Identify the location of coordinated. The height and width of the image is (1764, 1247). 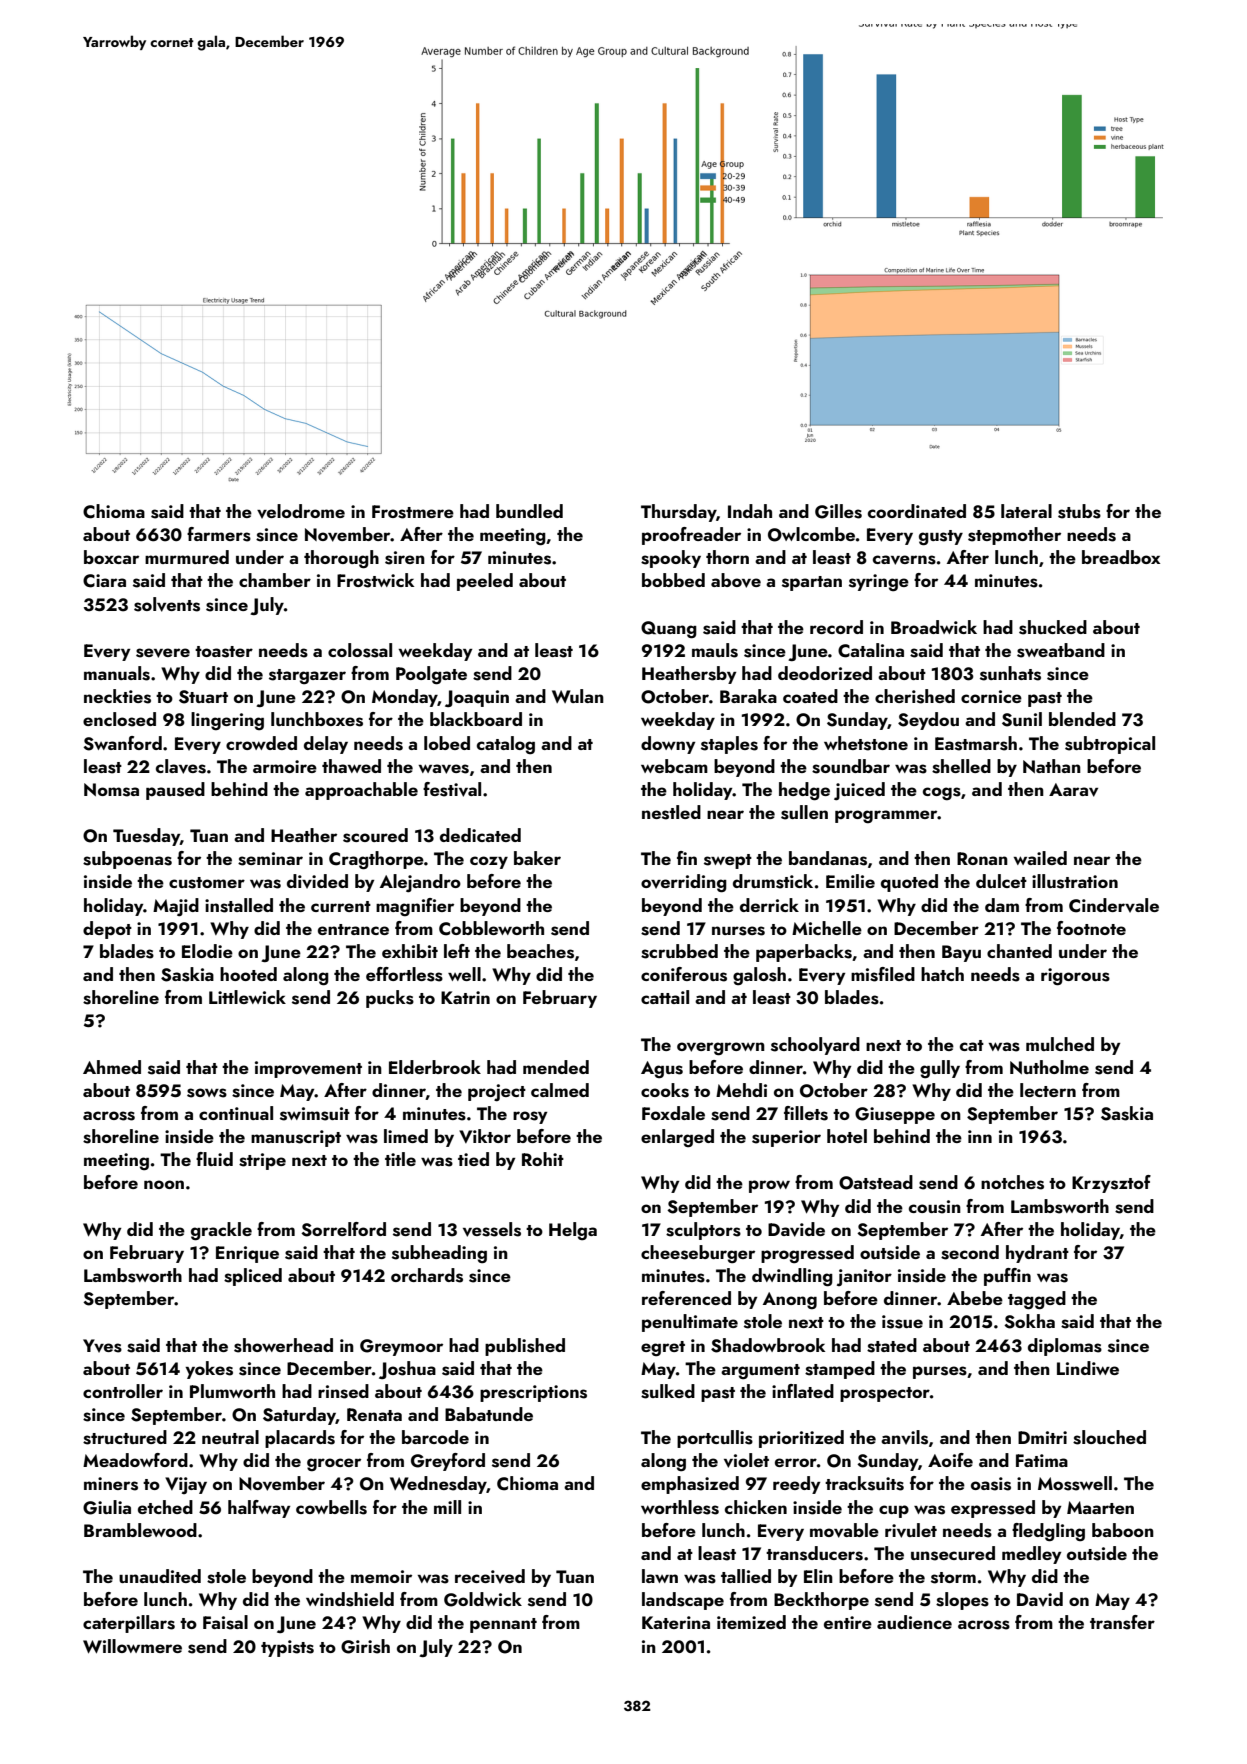
(917, 511).
